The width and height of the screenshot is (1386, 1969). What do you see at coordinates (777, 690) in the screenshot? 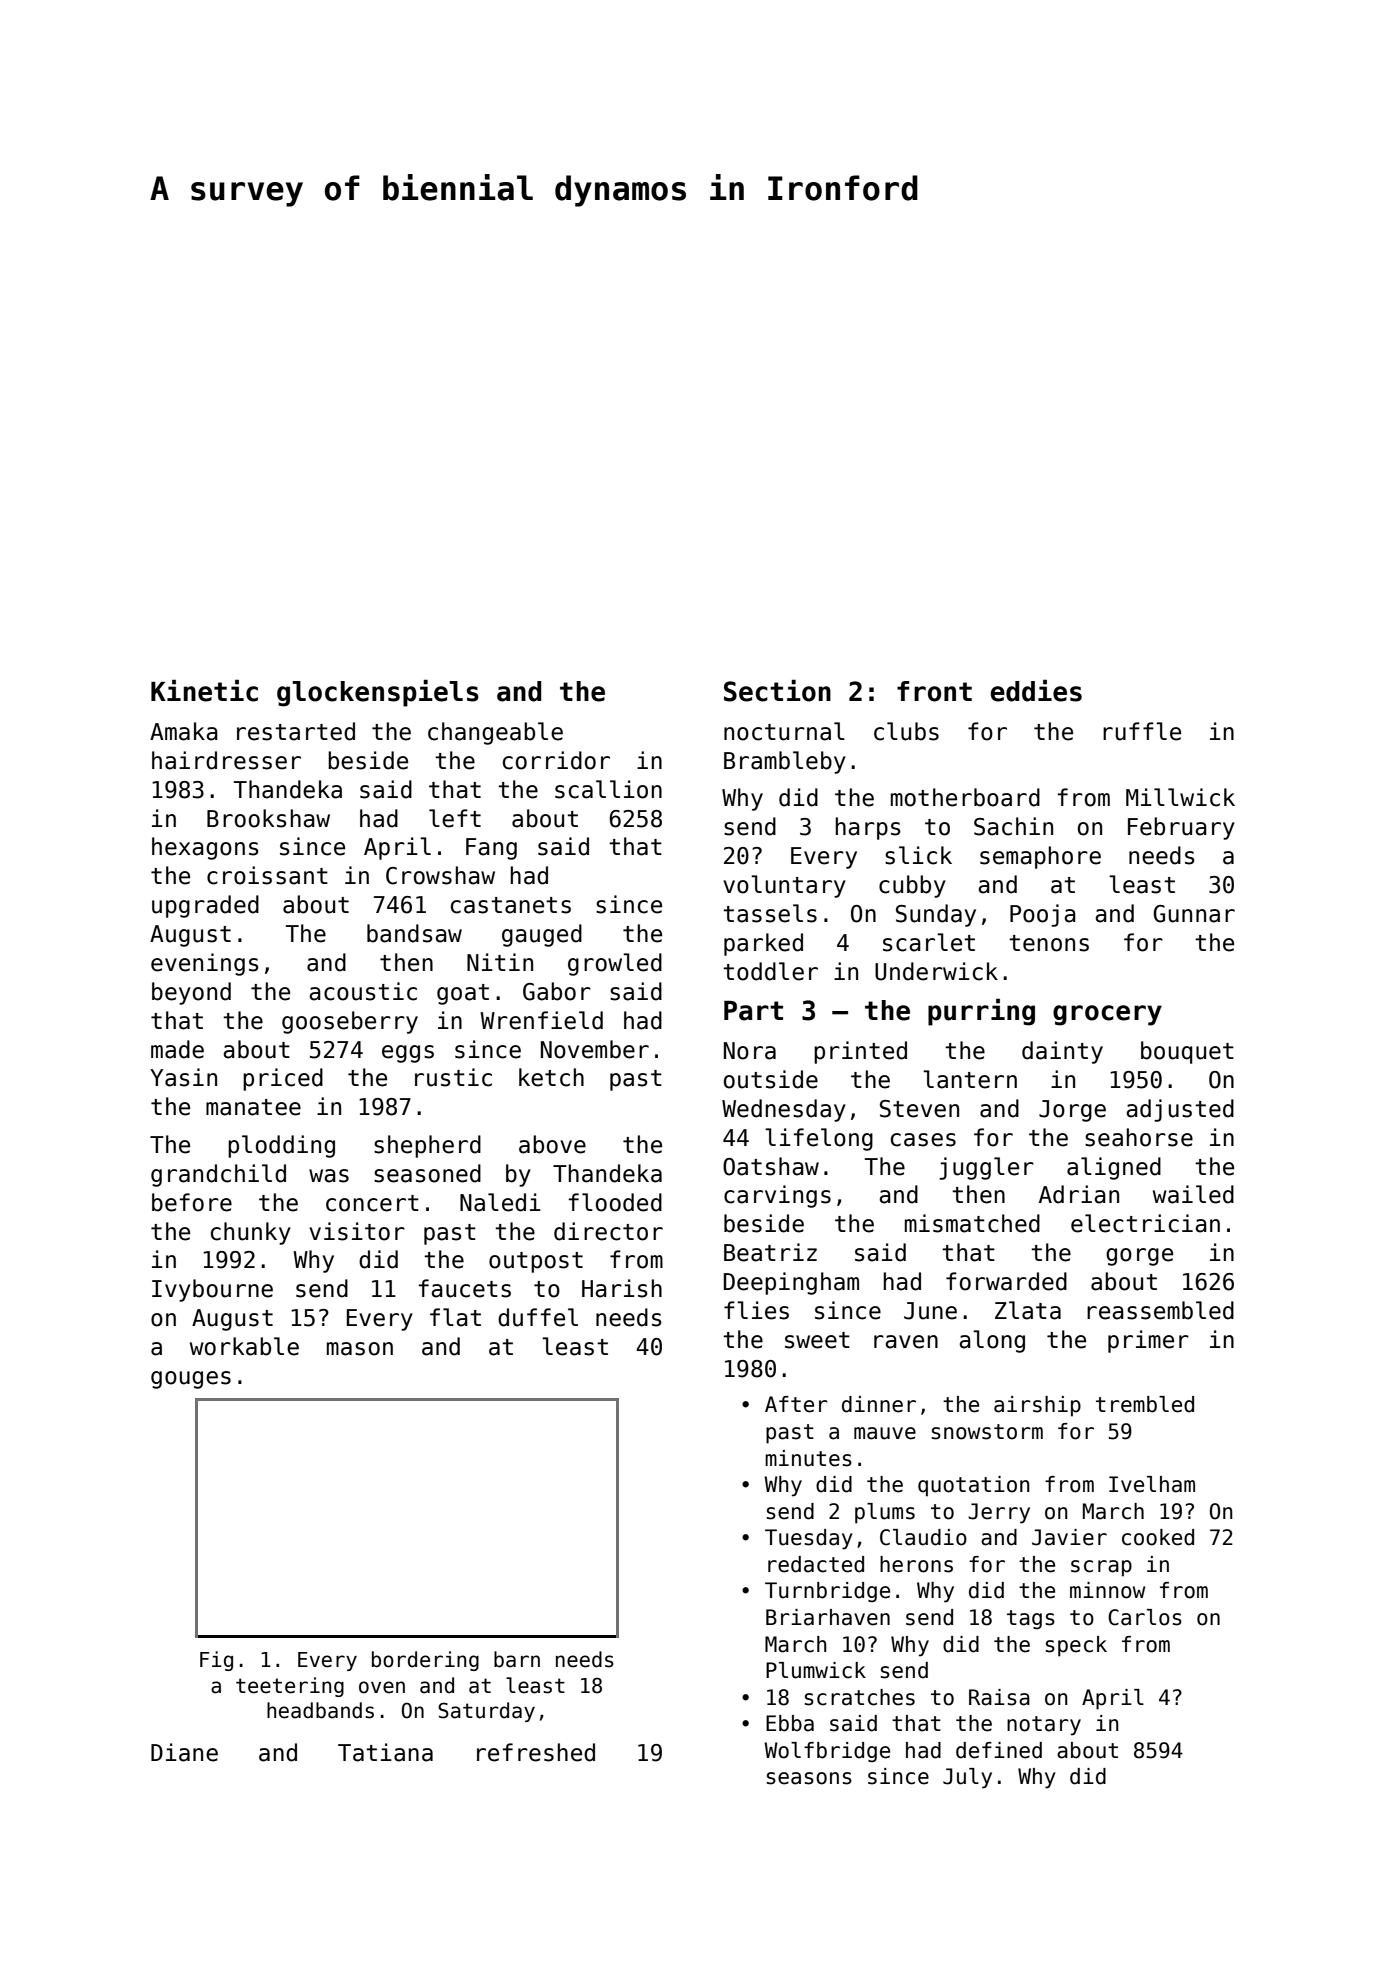
I see `Section` at bounding box center [777, 690].
